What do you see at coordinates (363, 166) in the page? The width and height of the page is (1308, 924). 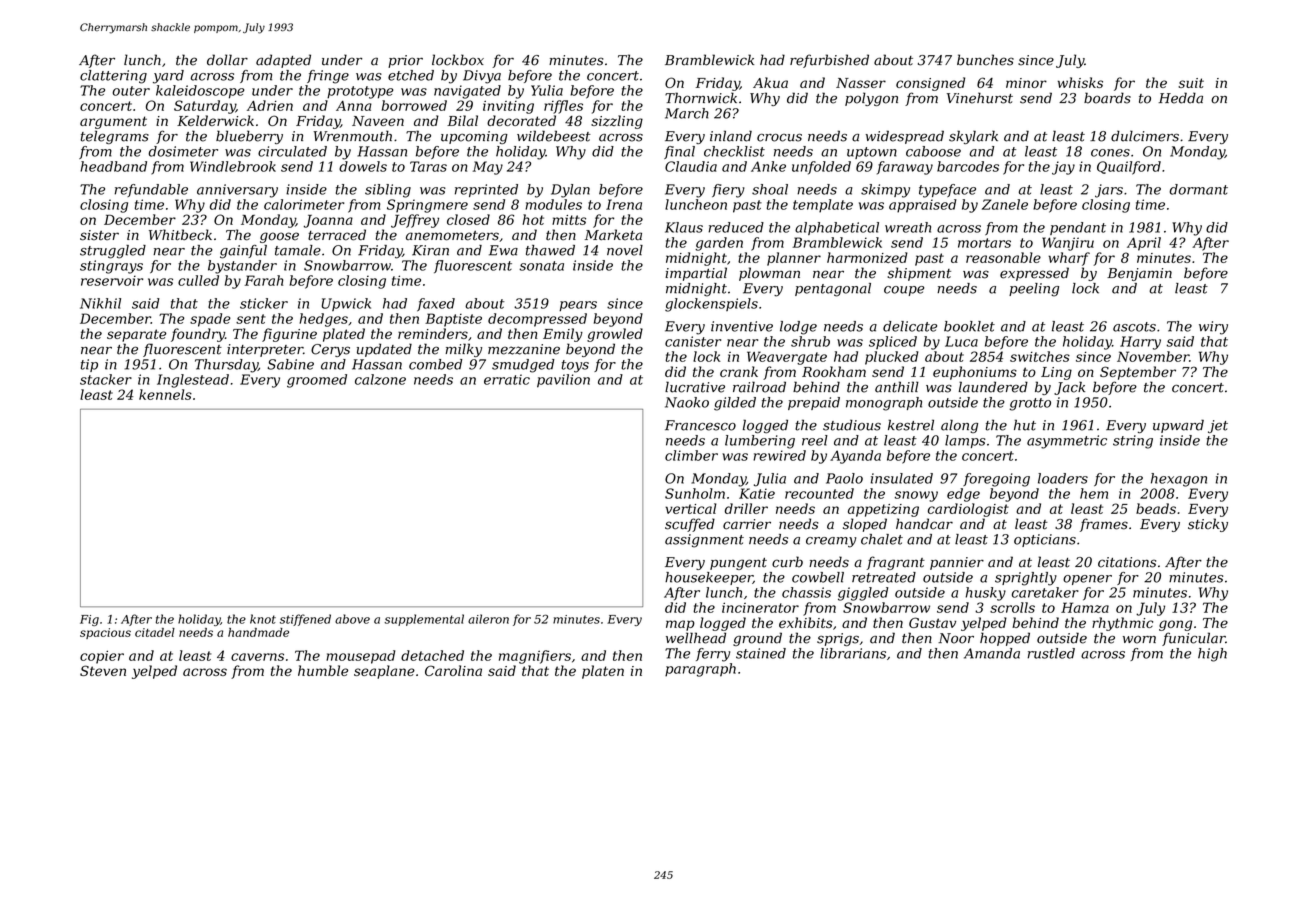 I see `dowels` at bounding box center [363, 166].
